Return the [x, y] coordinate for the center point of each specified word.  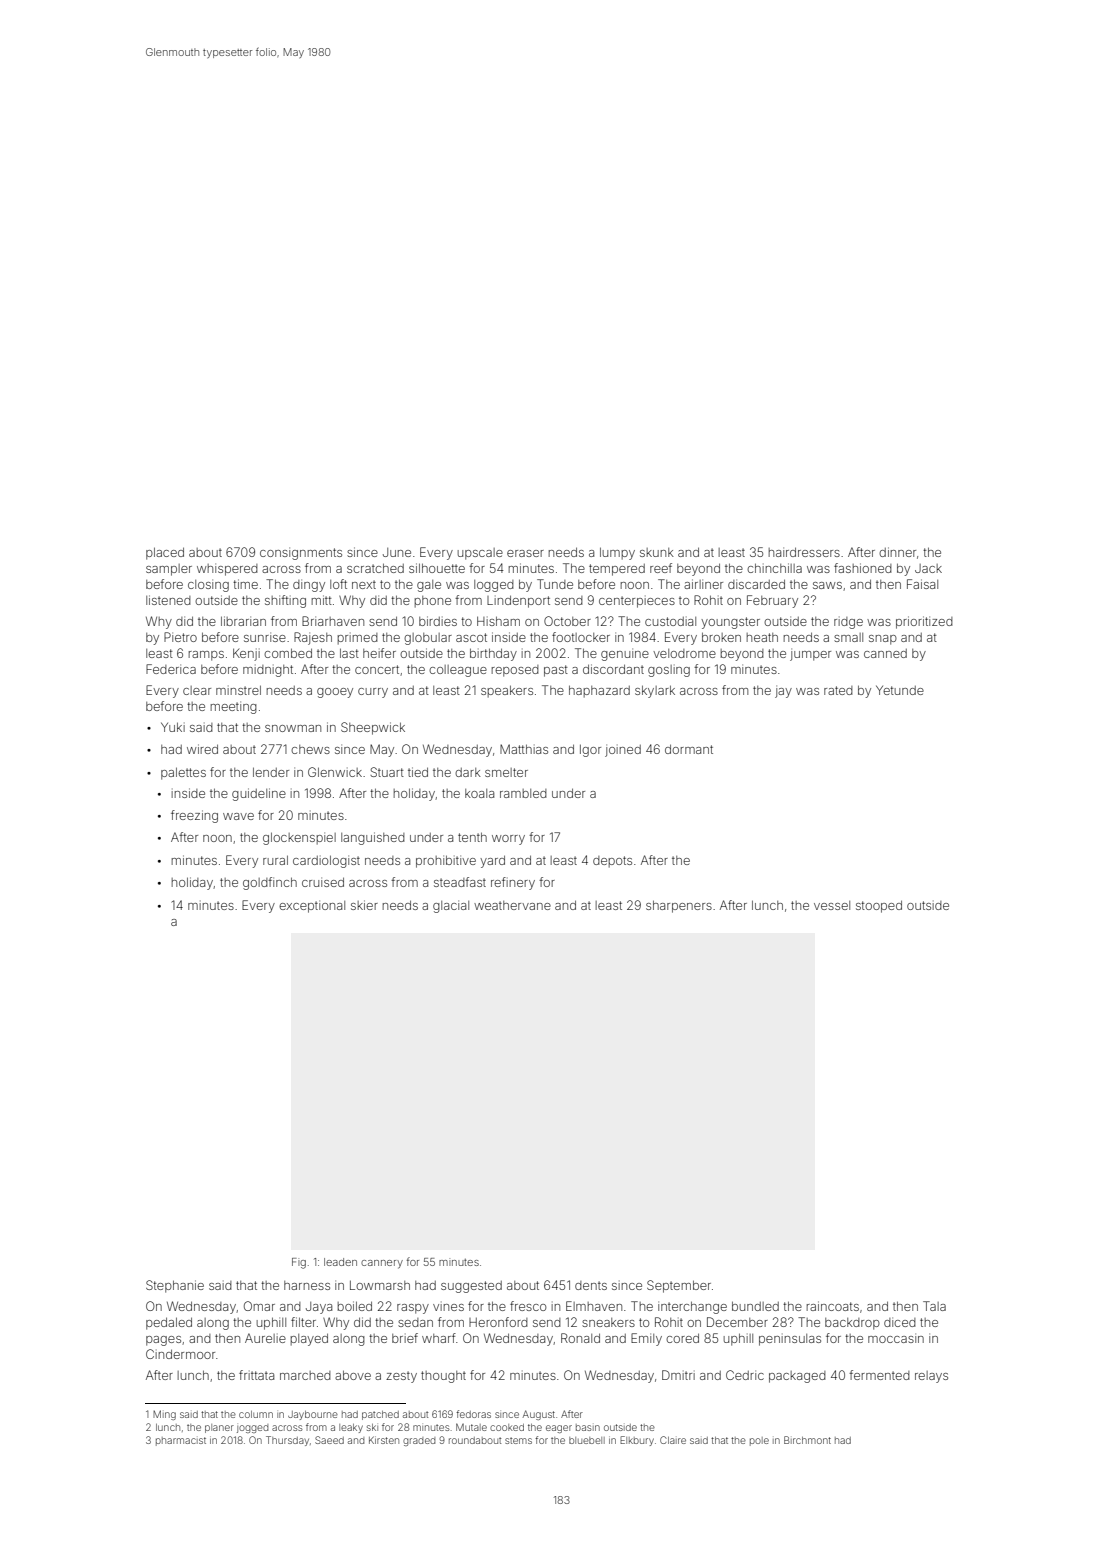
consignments [301, 553]
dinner [897, 552]
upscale [480, 554]
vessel [832, 905]
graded [419, 1441]
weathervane [512, 905]
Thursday [287, 1441]
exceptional [312, 906]
